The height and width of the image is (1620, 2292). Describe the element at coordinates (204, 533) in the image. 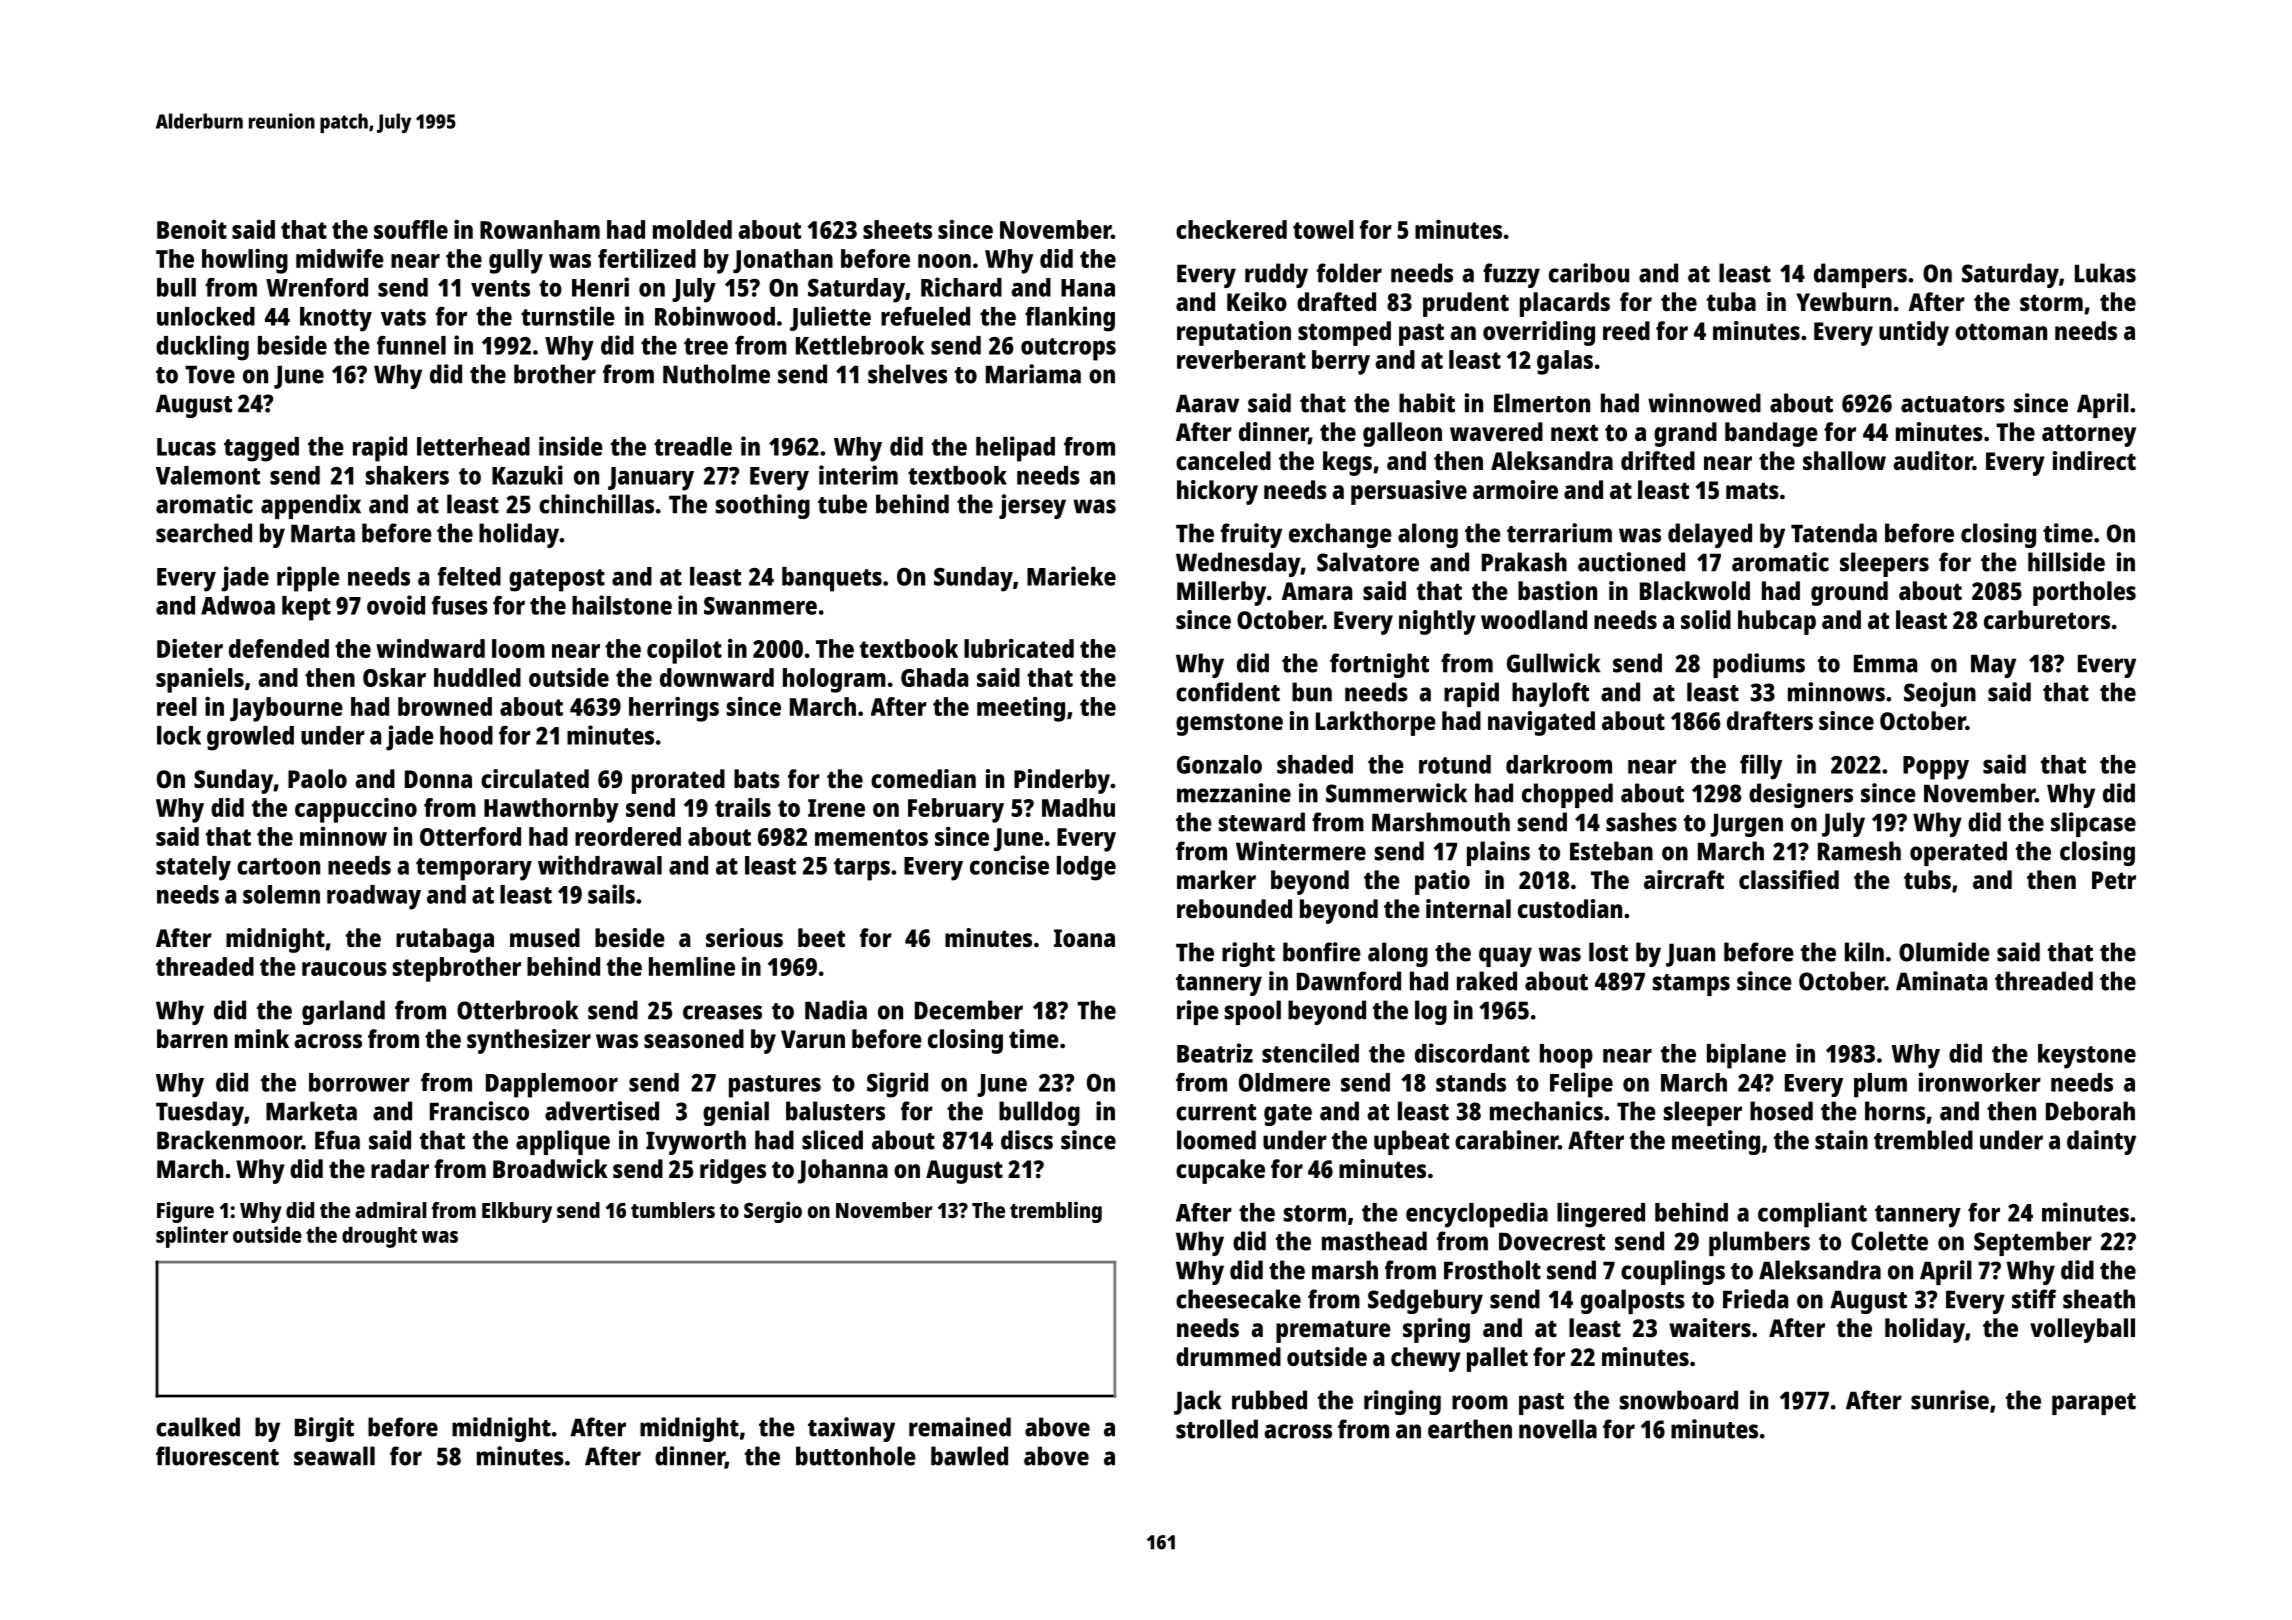

I see `searched` at that location.
